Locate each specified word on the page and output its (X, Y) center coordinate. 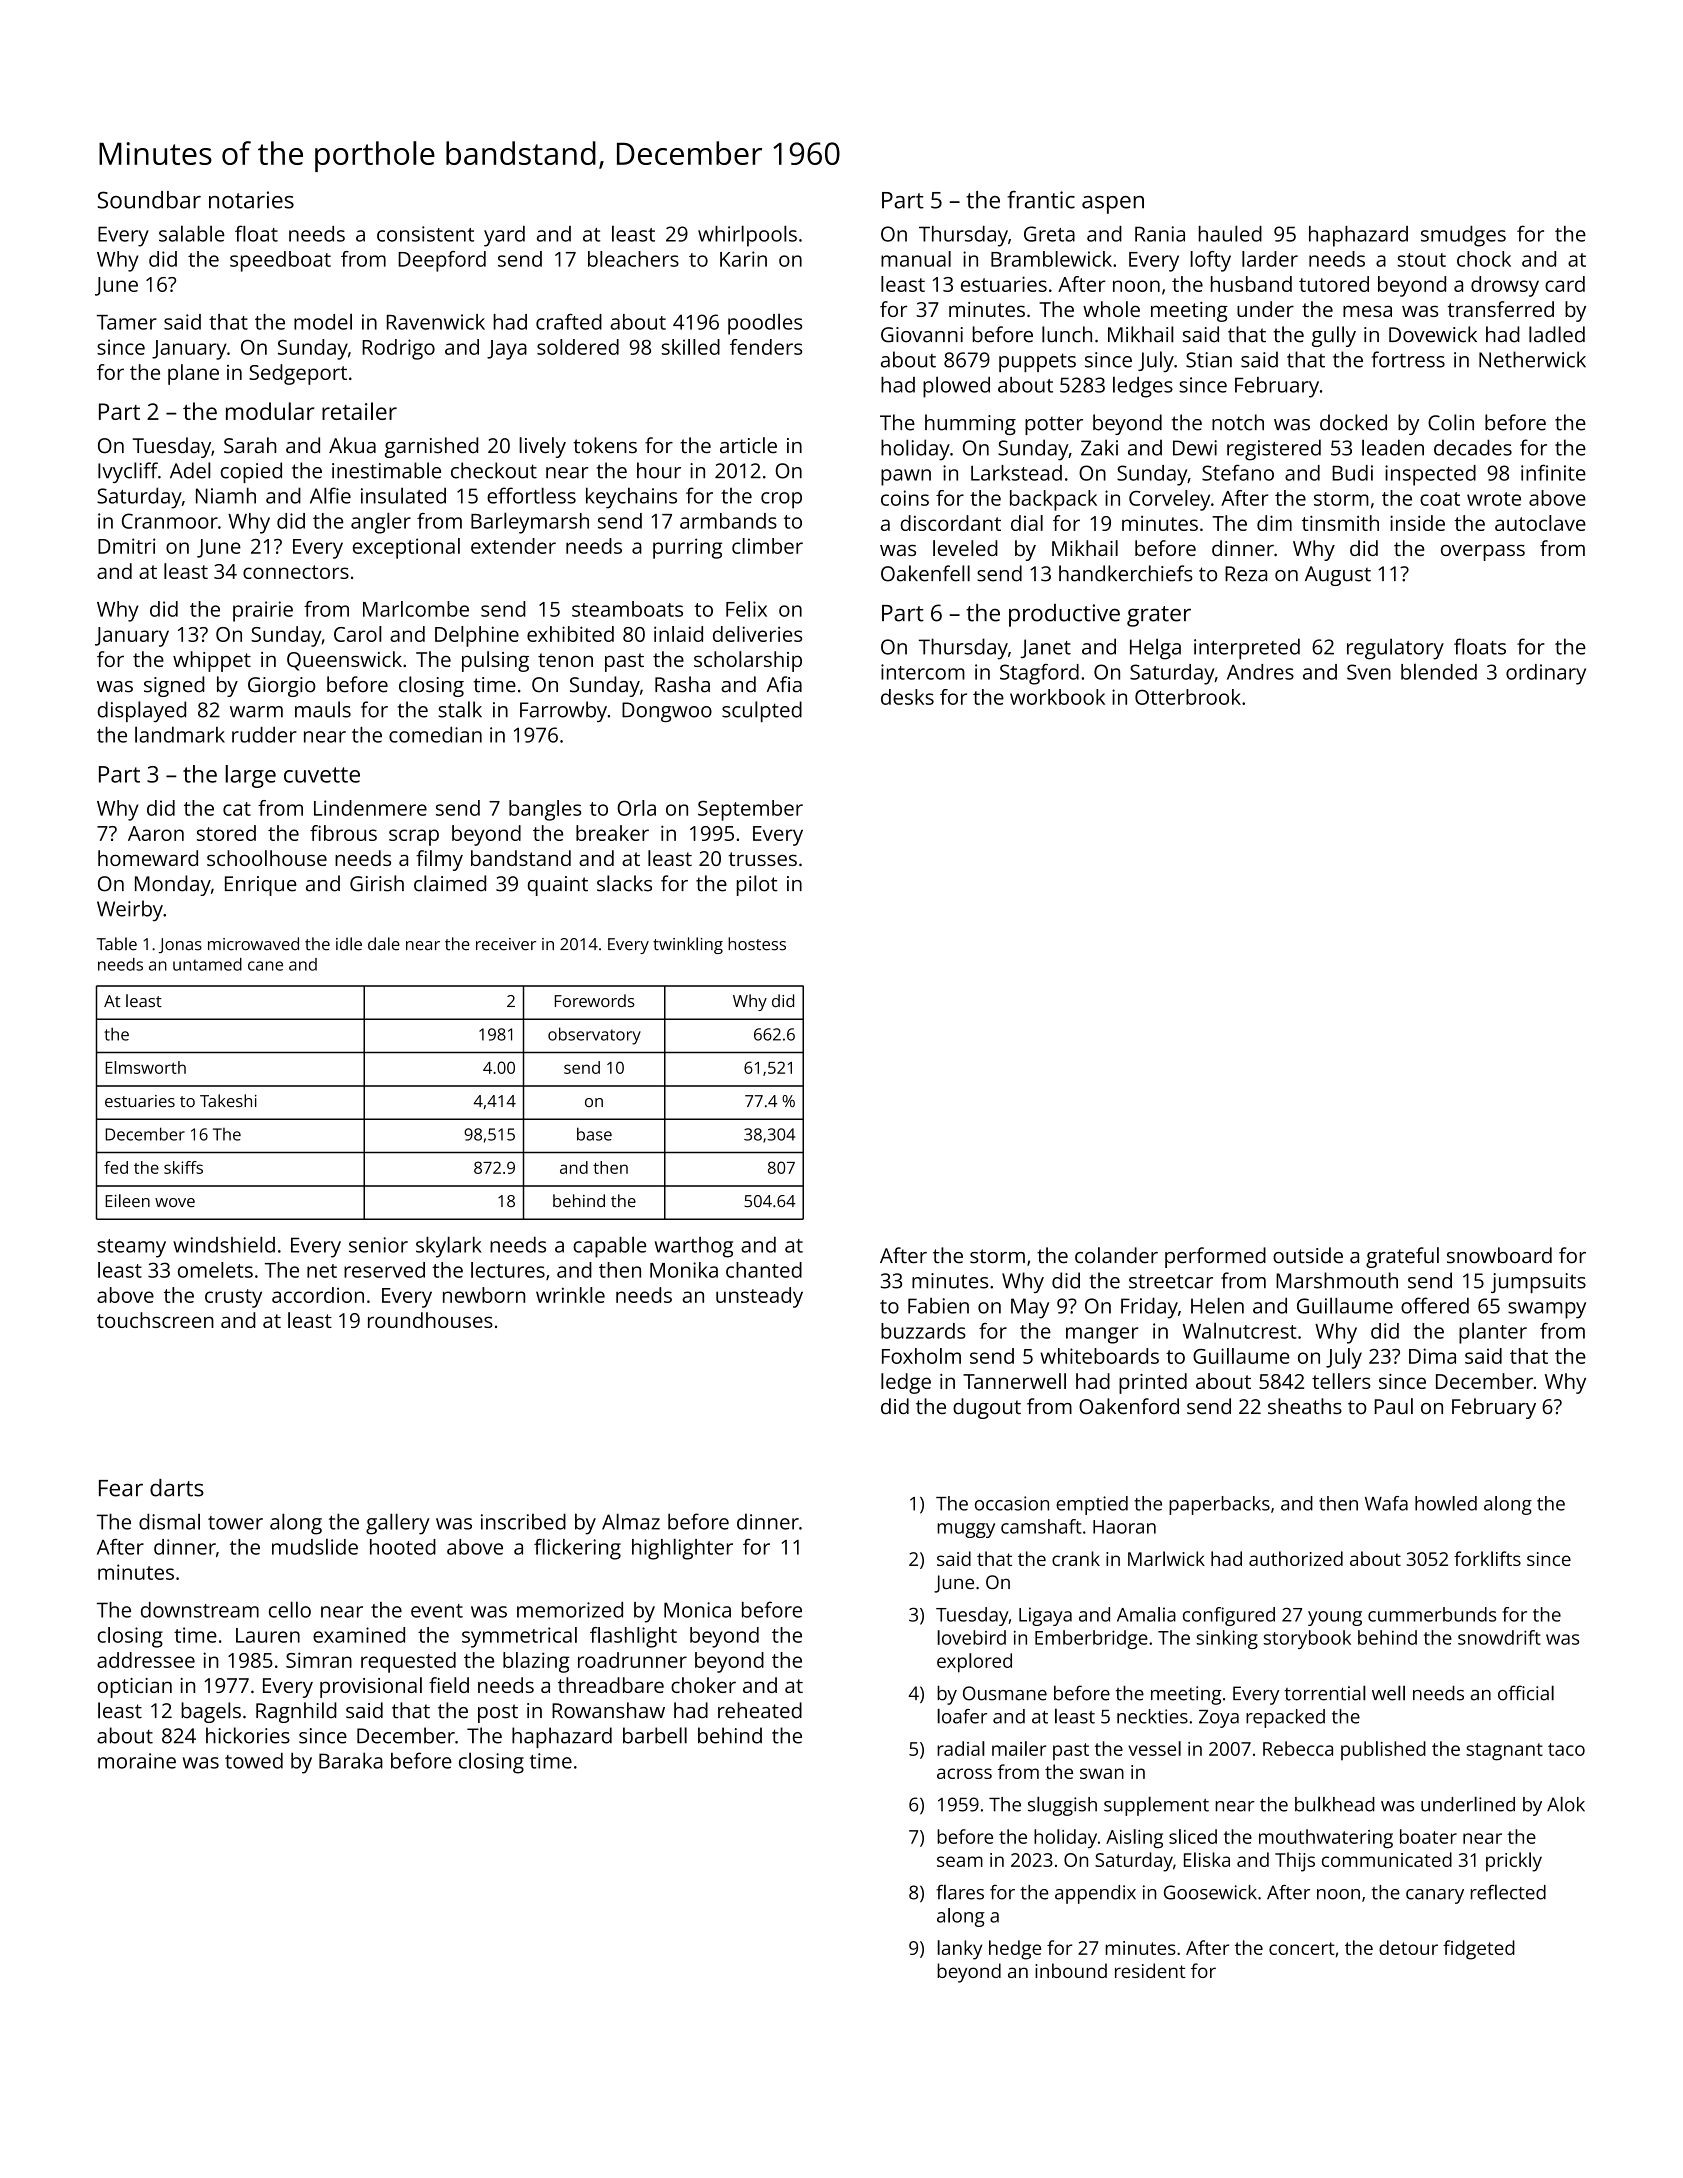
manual (916, 259)
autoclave (1540, 523)
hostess (757, 944)
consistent (425, 234)
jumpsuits (1538, 1283)
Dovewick (1433, 334)
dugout (987, 1408)
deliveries (757, 634)
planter (1493, 1333)
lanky (959, 1950)
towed (254, 1761)
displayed (142, 711)
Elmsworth (146, 1067)
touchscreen (155, 1320)
